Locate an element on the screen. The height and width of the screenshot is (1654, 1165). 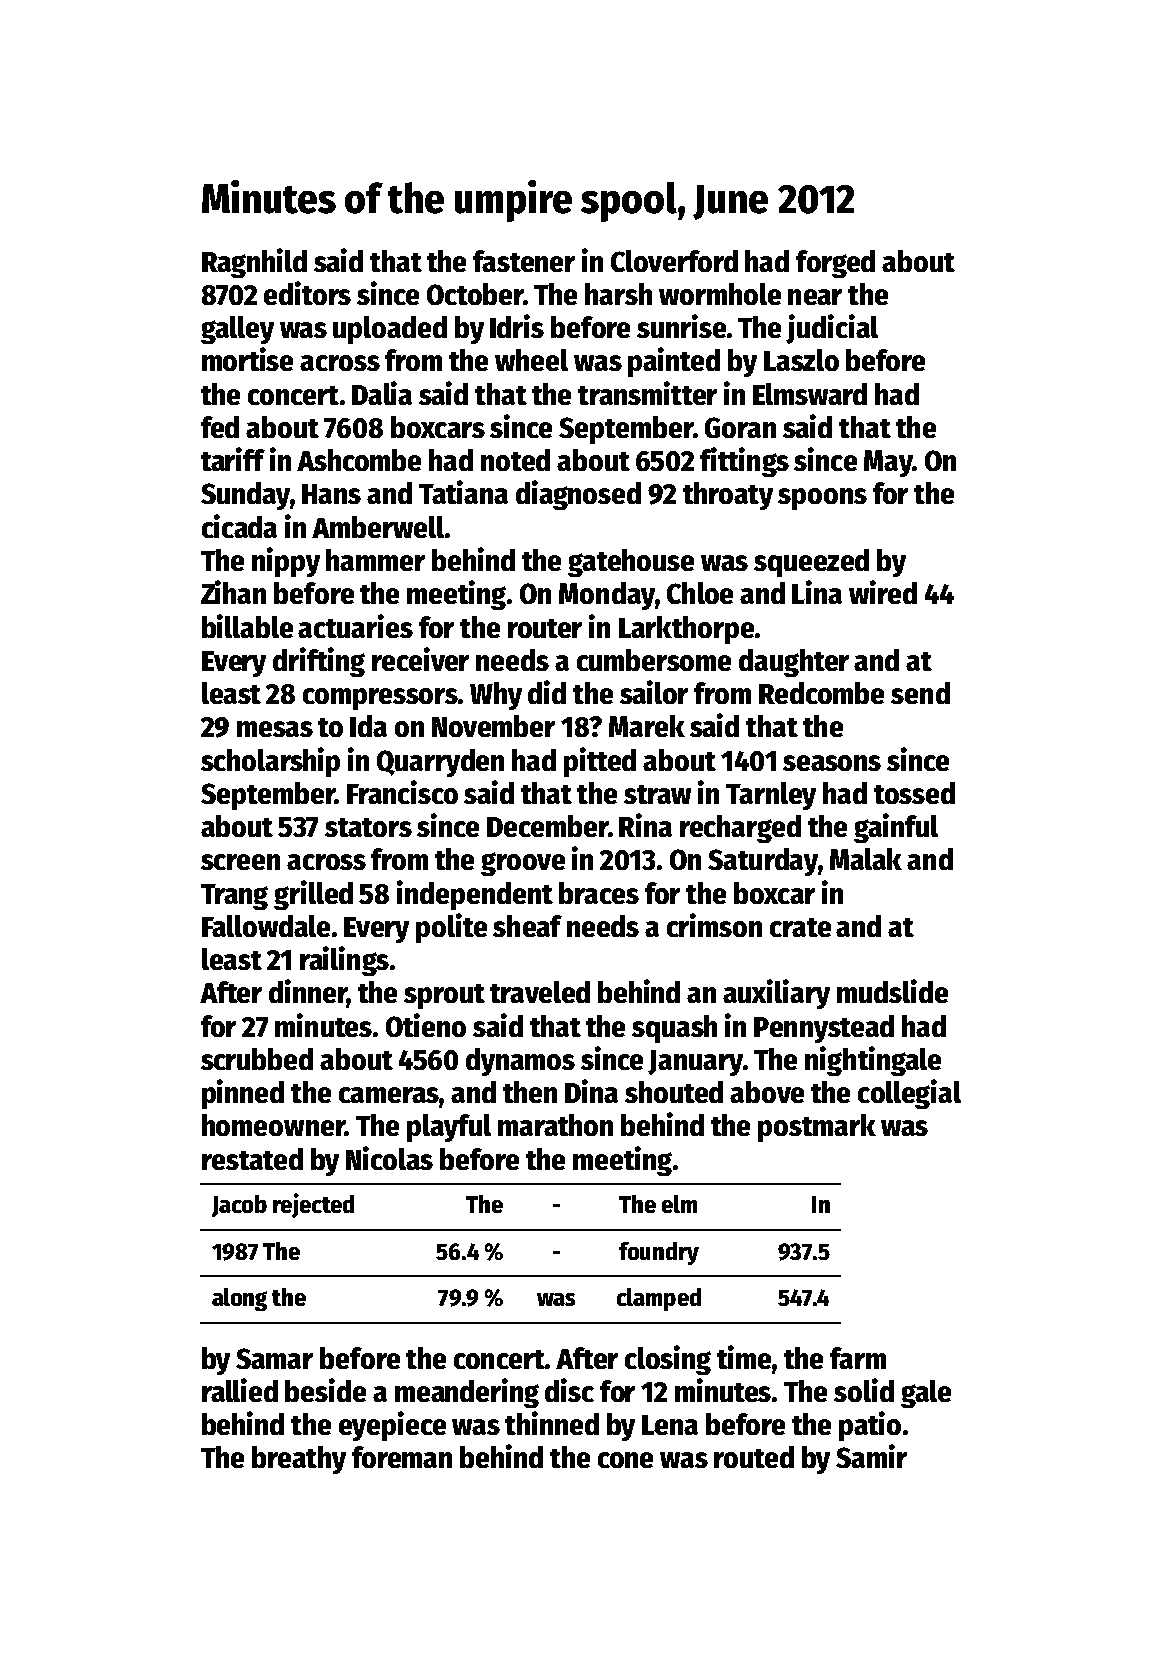
Redcombe is located at coordinates (821, 693).
